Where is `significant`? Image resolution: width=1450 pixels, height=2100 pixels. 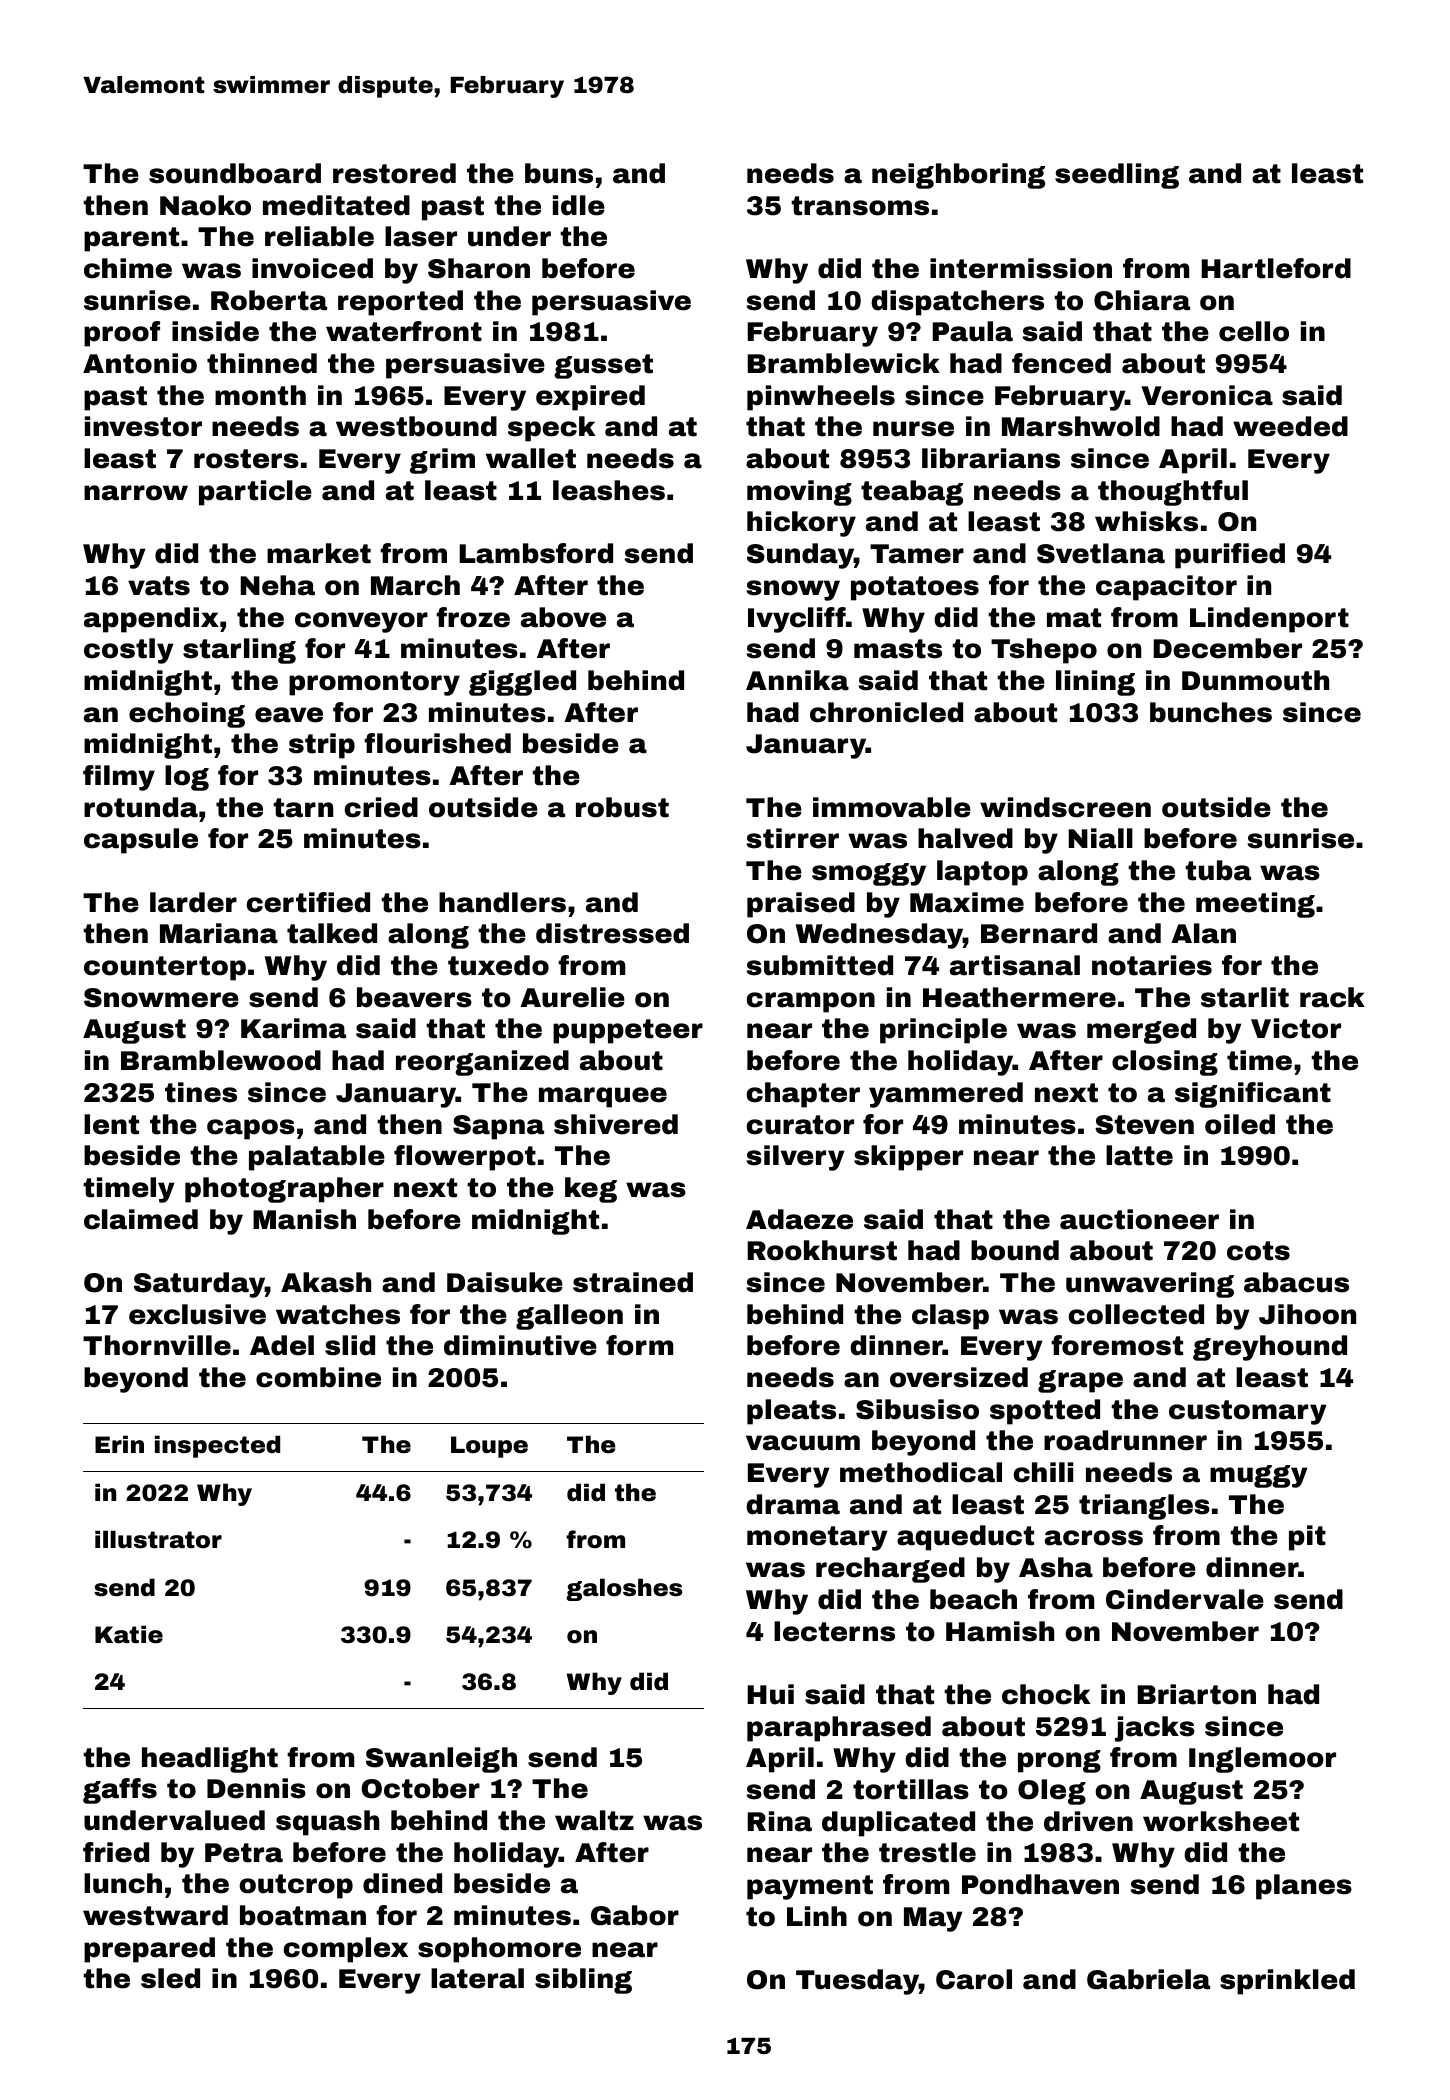
significant is located at coordinates (1253, 1095).
